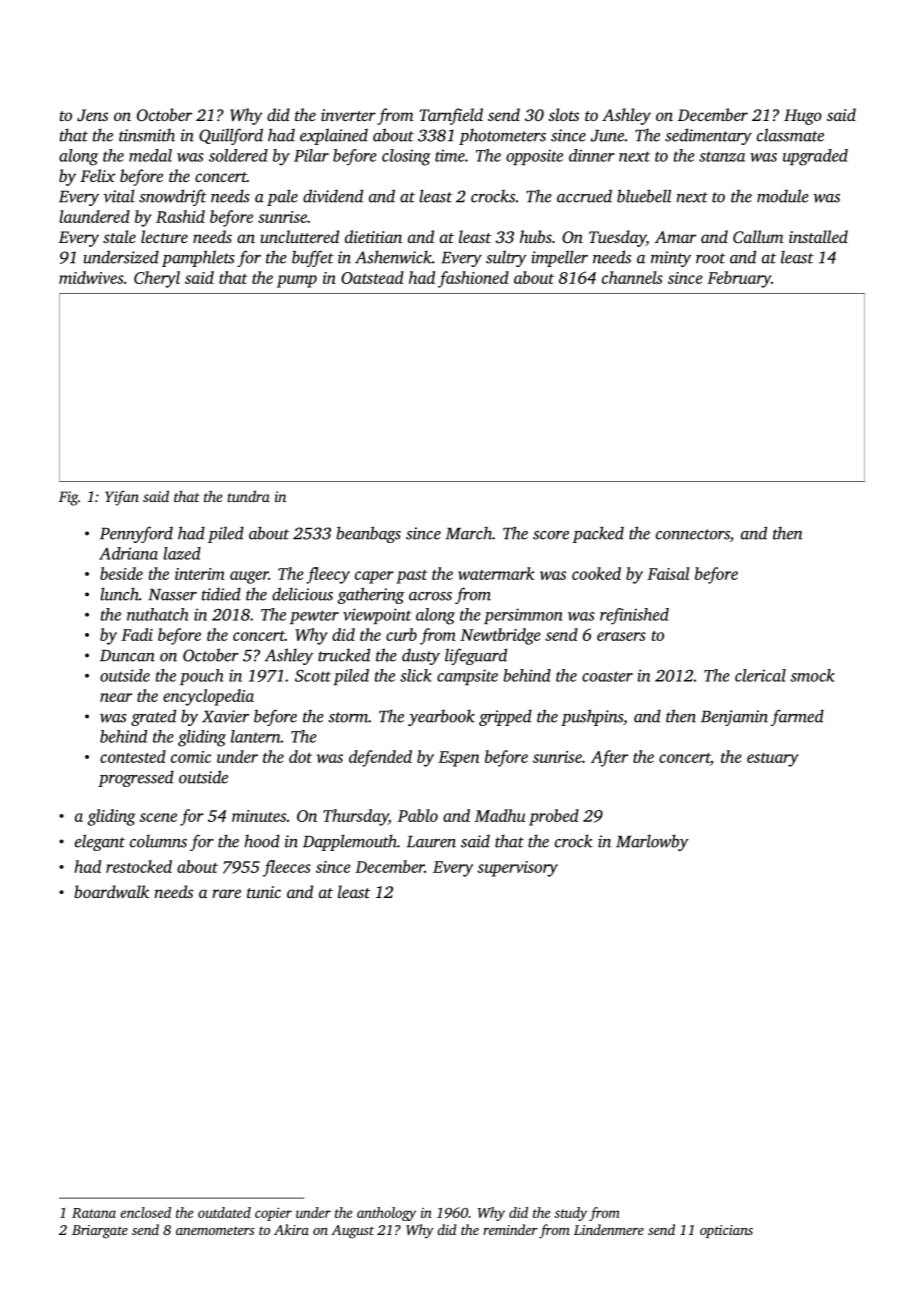 The image size is (924, 1308). What do you see at coordinates (224, 1212) in the document?
I see `outdated` at bounding box center [224, 1212].
